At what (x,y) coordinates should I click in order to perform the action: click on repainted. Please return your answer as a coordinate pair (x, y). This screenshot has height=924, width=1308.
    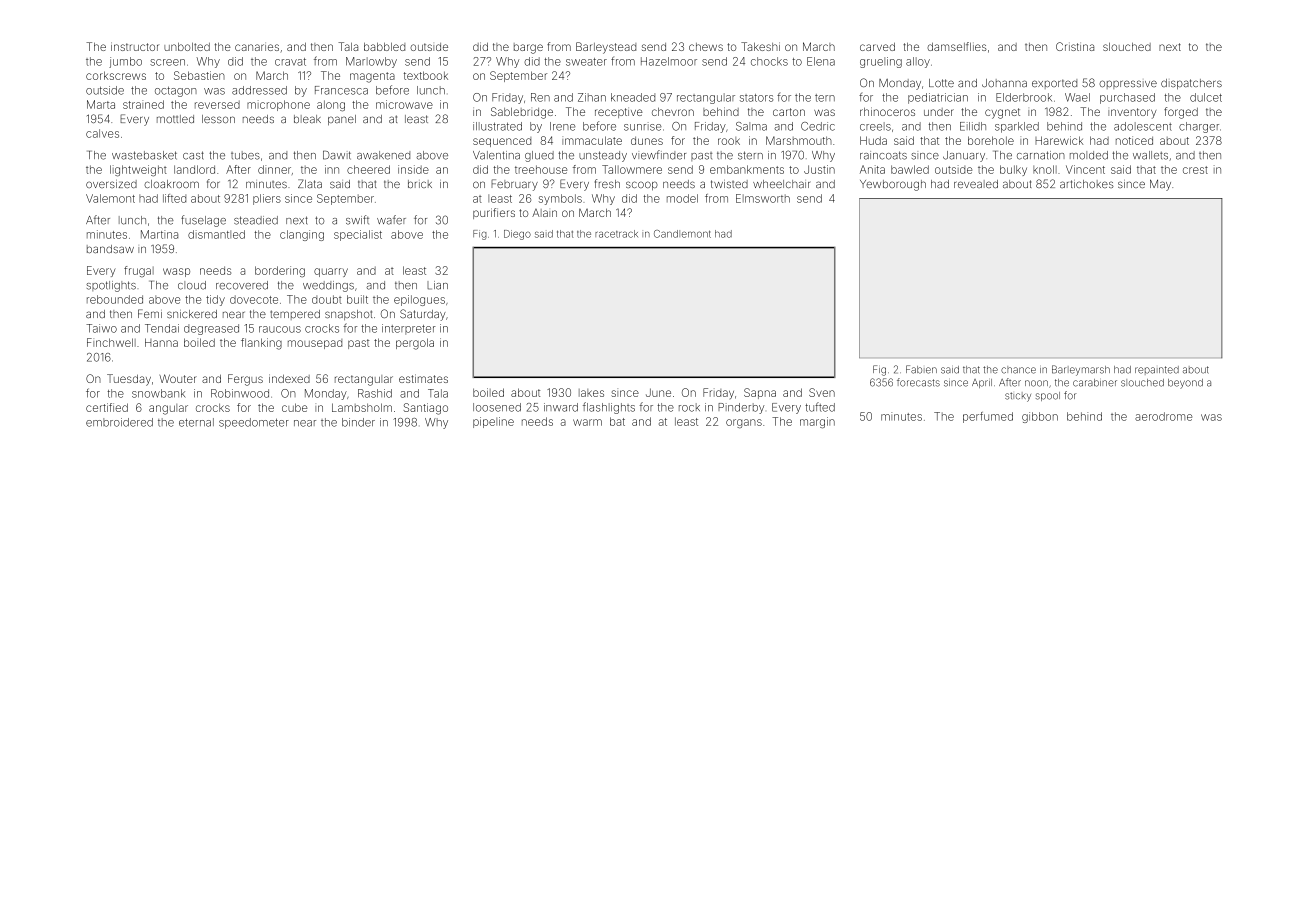
    Looking at the image, I should click on (1157, 370).
